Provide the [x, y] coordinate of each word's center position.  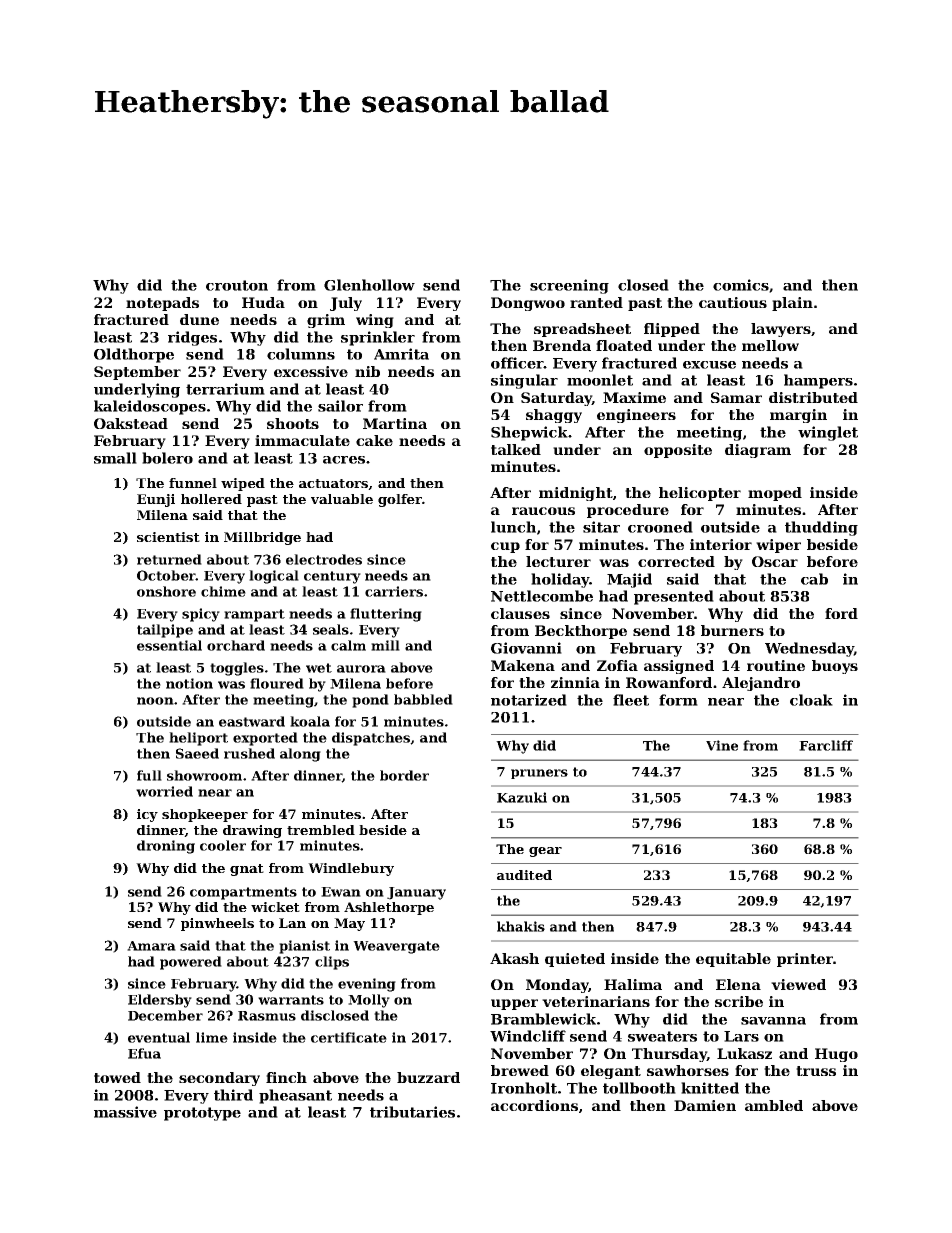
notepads [162, 304]
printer [805, 960]
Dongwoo [528, 304]
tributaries [412, 1112]
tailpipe [165, 631]
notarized [529, 700]
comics [741, 285]
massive [125, 1112]
